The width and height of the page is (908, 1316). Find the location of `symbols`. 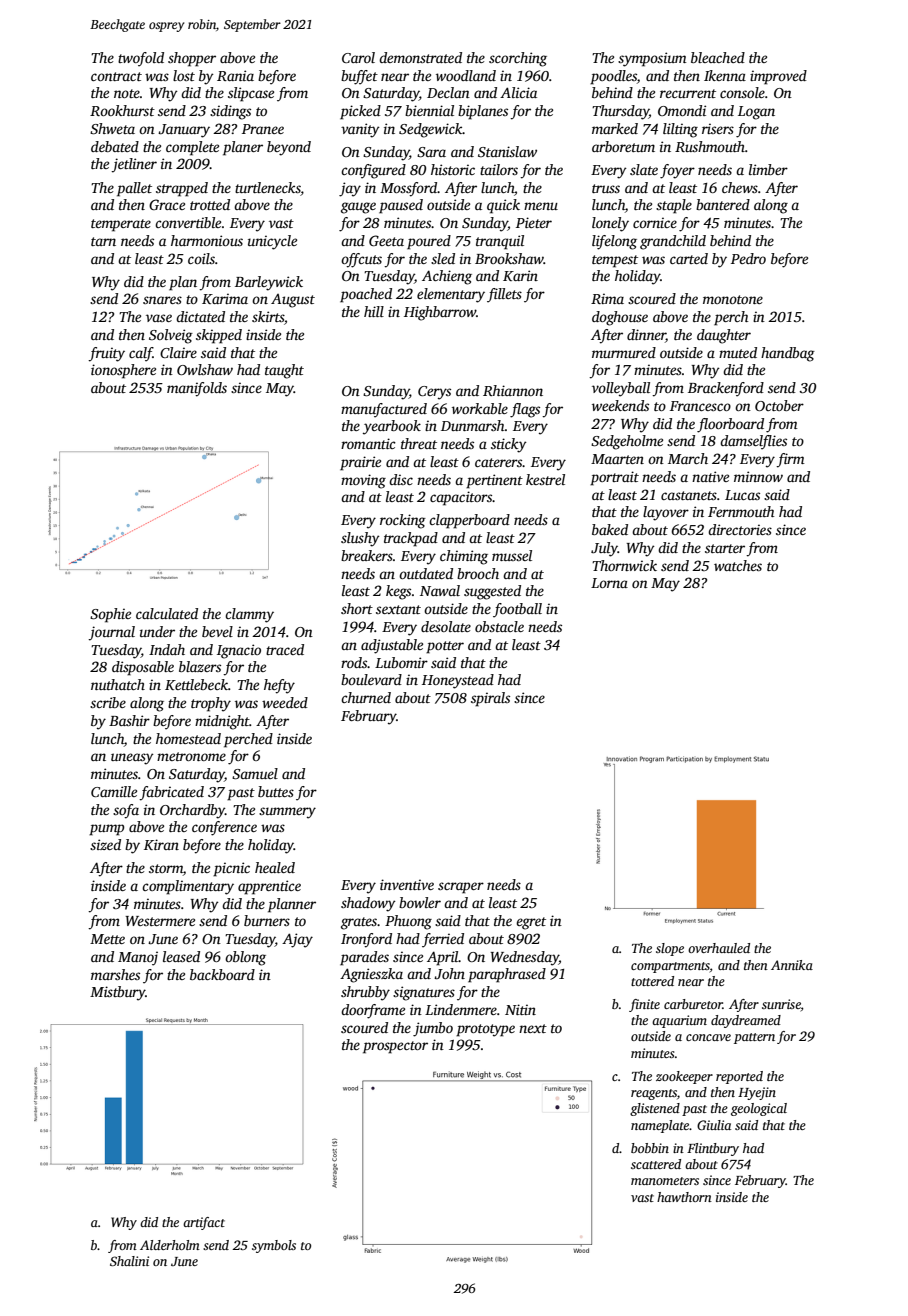

symbols is located at coordinates (274, 1246).
